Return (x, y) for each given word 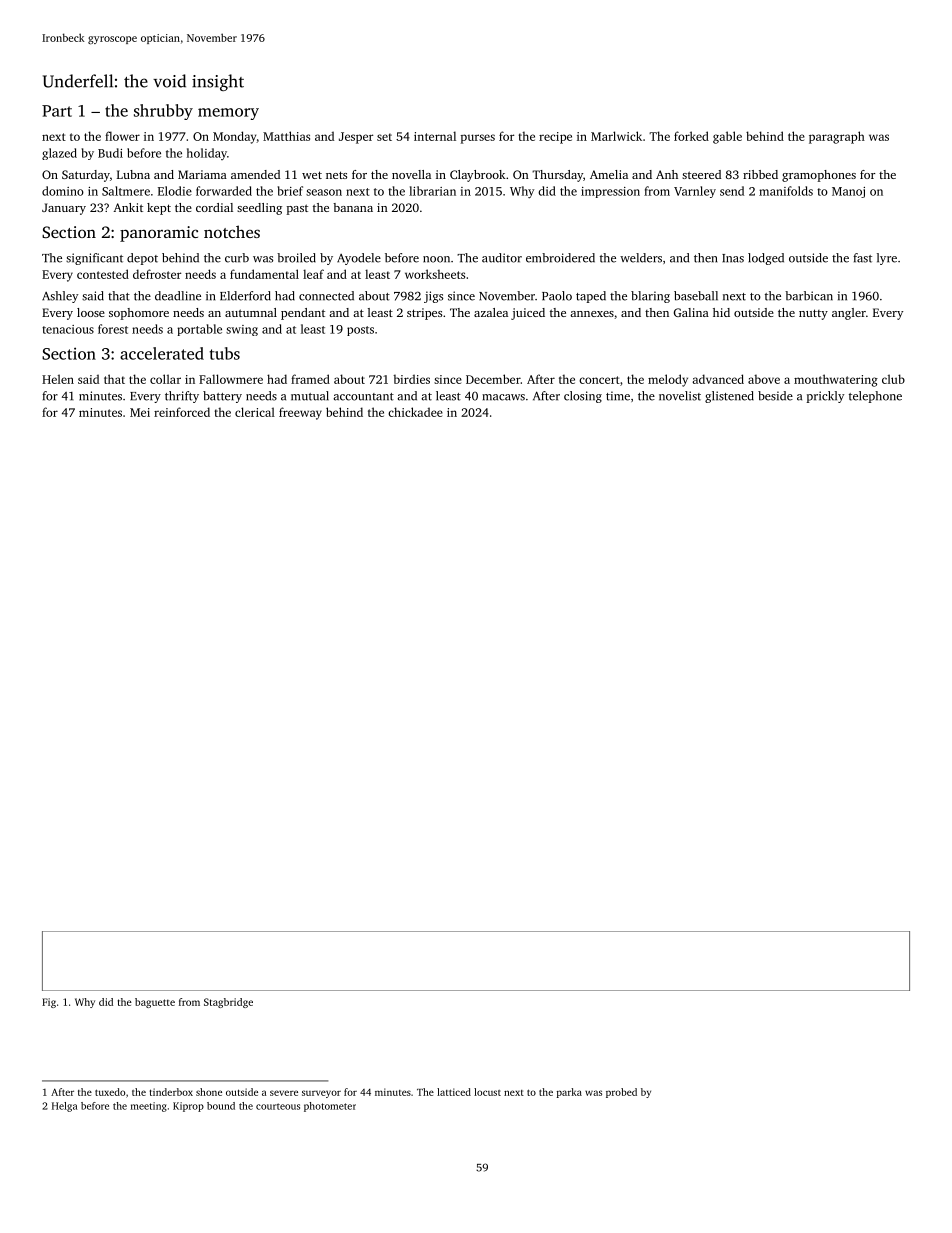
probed (621, 1093)
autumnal (251, 312)
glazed (59, 154)
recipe (555, 138)
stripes (424, 314)
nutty (813, 314)
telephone (875, 397)
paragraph (837, 137)
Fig (49, 1003)
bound (221, 1106)
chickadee (415, 412)
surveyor (321, 1094)
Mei (140, 412)
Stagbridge (228, 1003)
